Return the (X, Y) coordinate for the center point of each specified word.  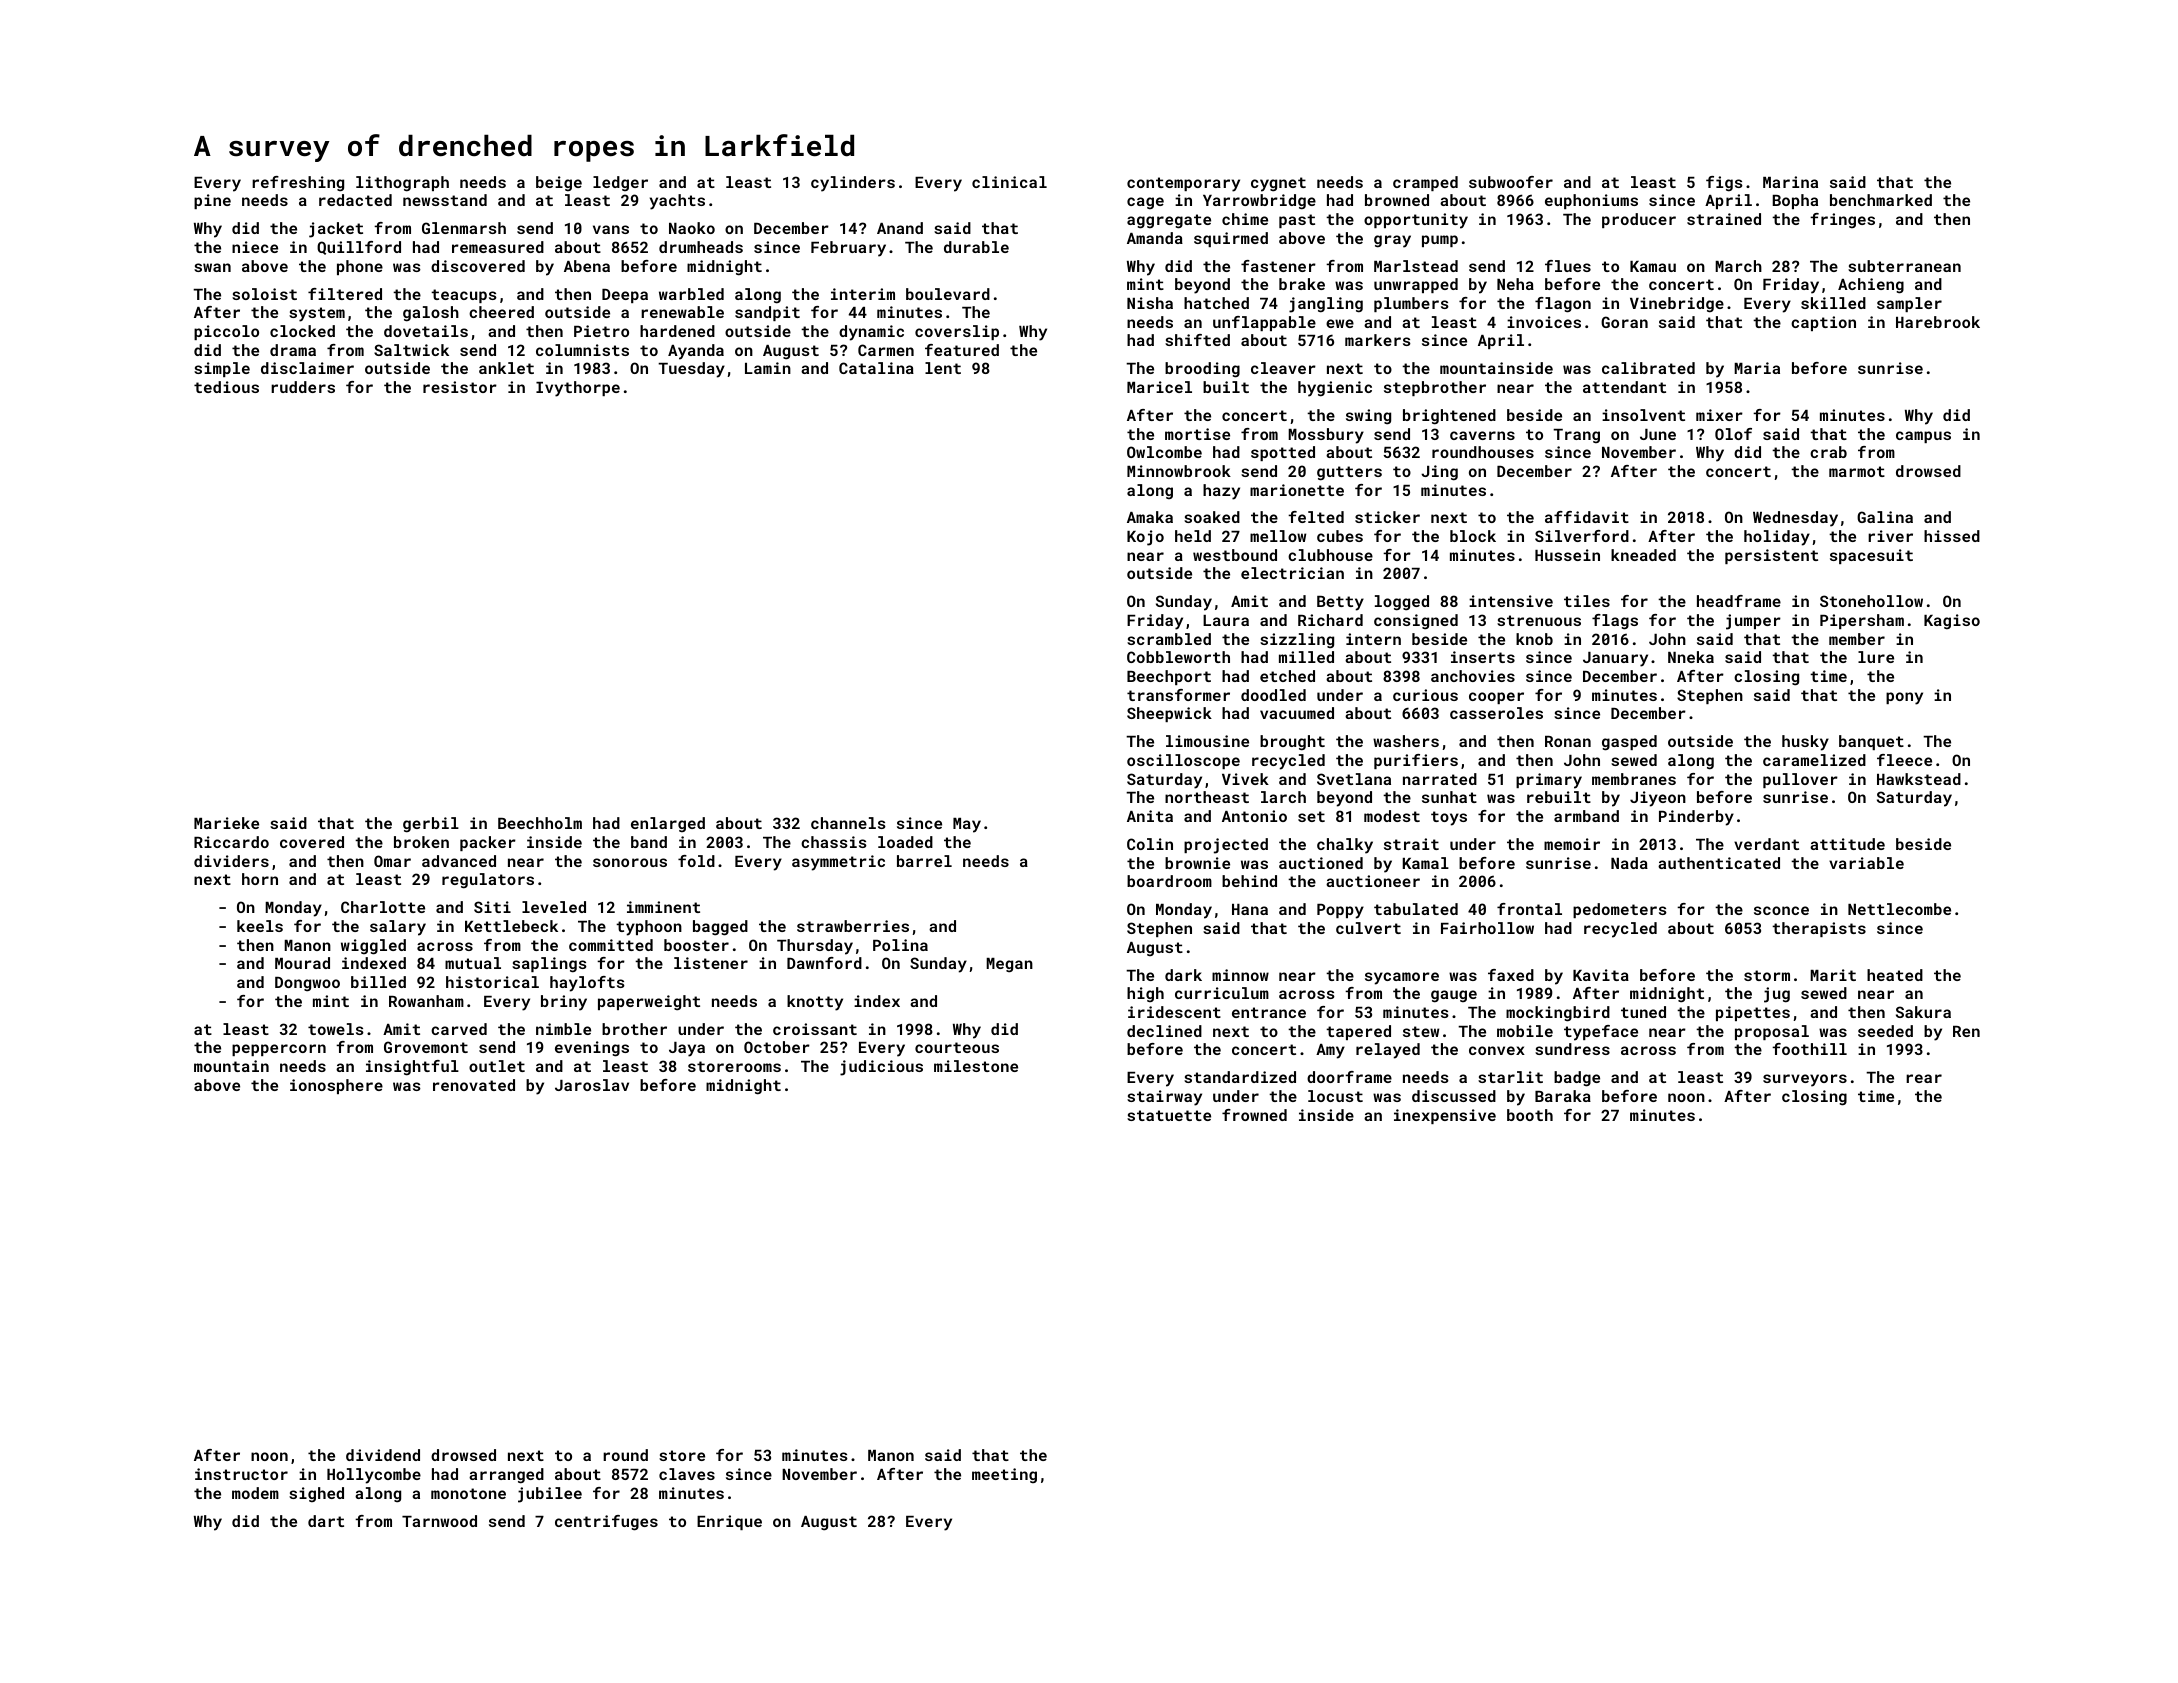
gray (1392, 241)
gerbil (431, 825)
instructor (241, 1474)
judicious (881, 1068)
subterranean (1904, 266)
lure (1876, 657)
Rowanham (426, 1001)
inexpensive (1445, 1116)
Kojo (1145, 538)
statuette (1169, 1115)
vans (611, 229)
